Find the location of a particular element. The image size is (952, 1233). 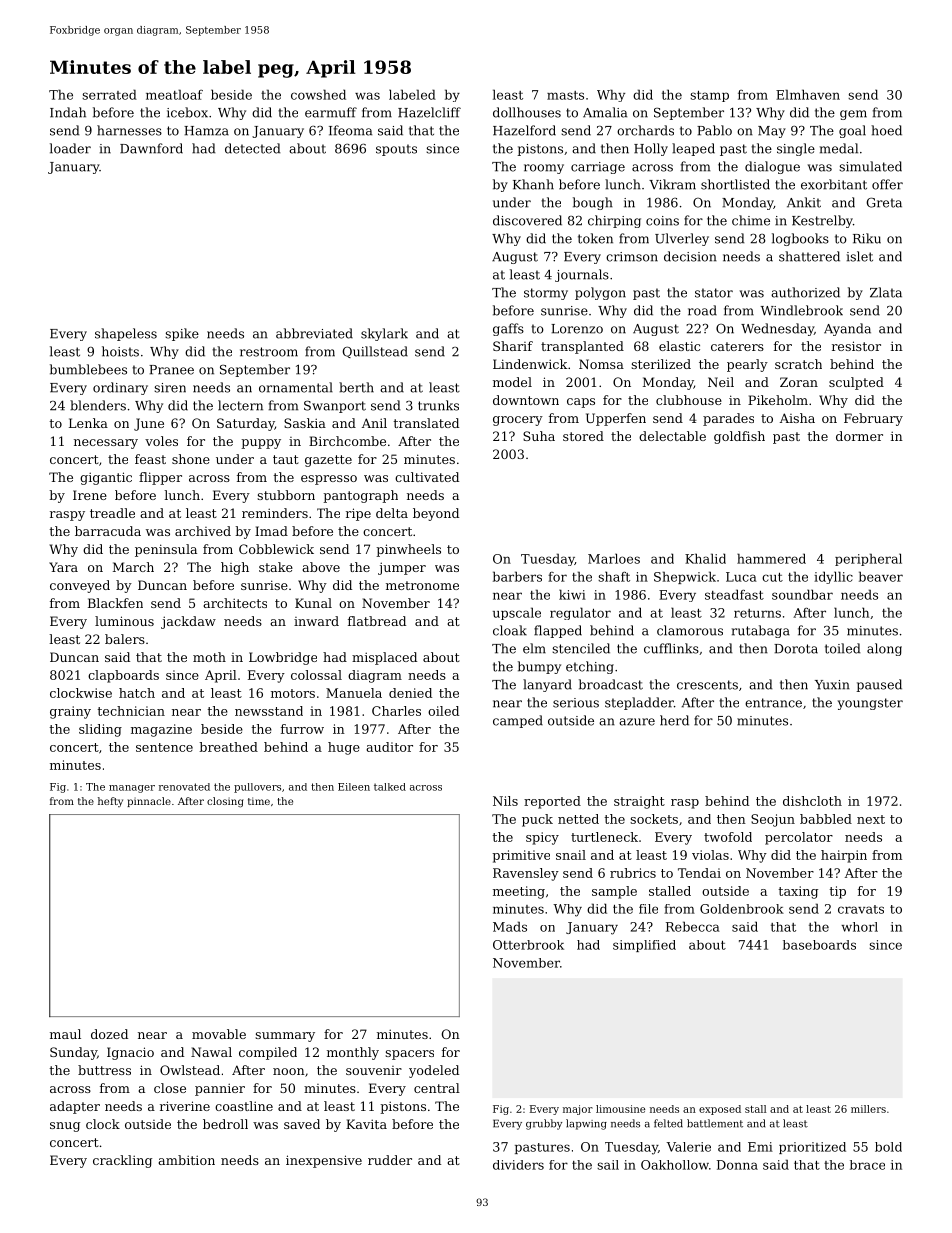

dozed is located at coordinates (109, 1034).
